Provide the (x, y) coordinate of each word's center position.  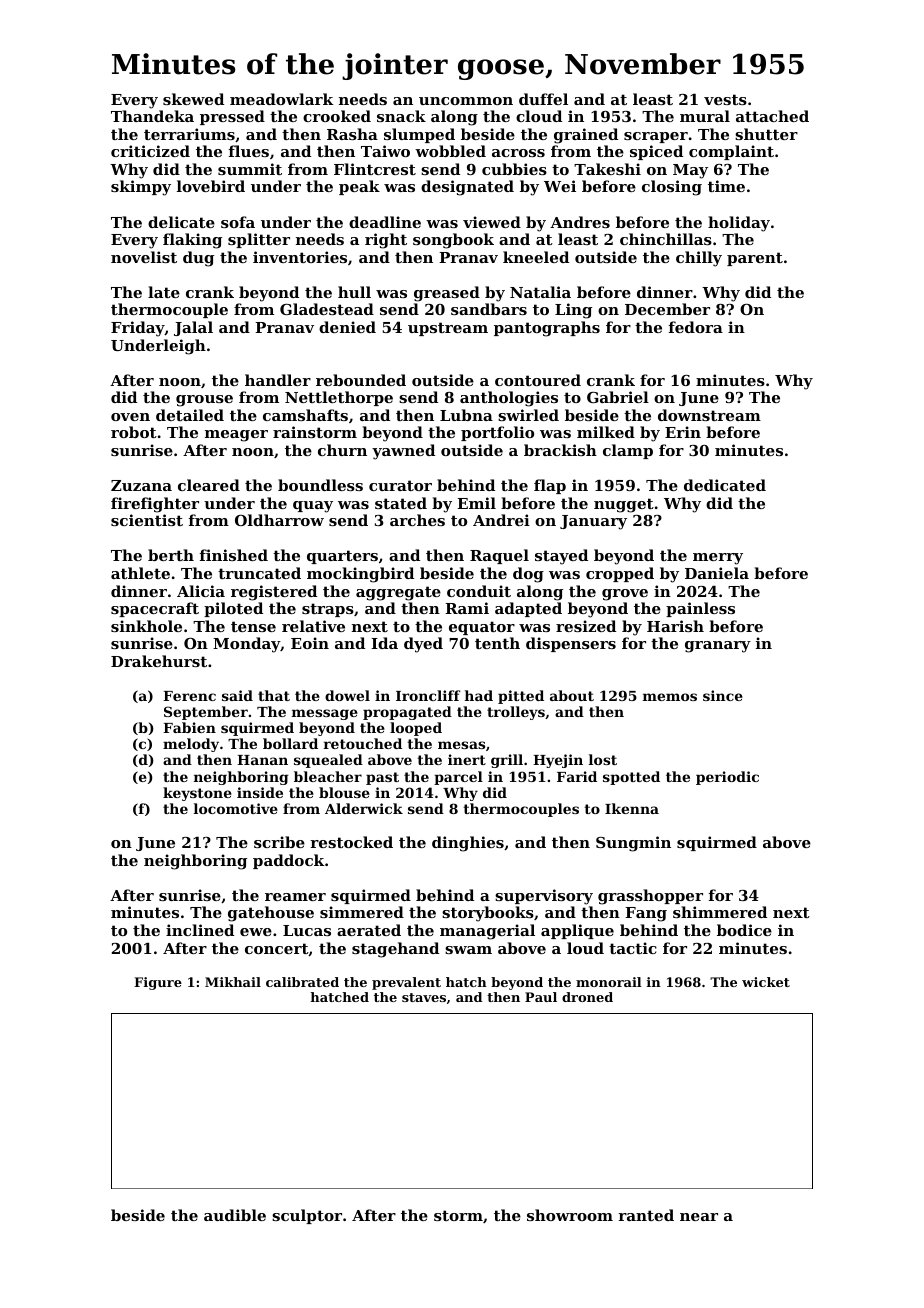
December (667, 309)
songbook (453, 241)
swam (468, 950)
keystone (197, 794)
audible (235, 1215)
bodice (744, 930)
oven (130, 417)
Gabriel (618, 397)
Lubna (466, 415)
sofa (238, 222)
